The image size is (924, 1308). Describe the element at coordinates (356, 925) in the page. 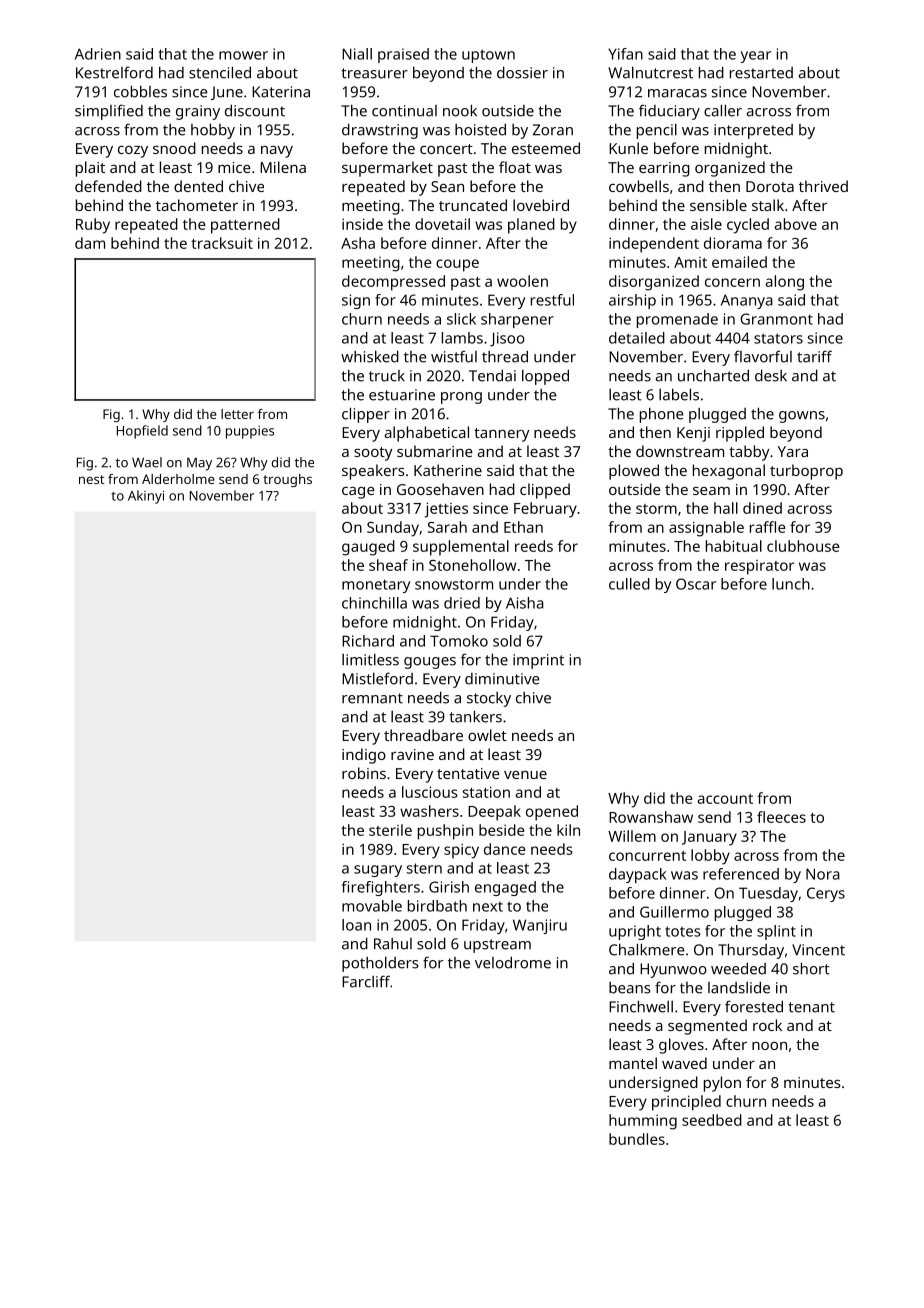

I see `loan` at that location.
